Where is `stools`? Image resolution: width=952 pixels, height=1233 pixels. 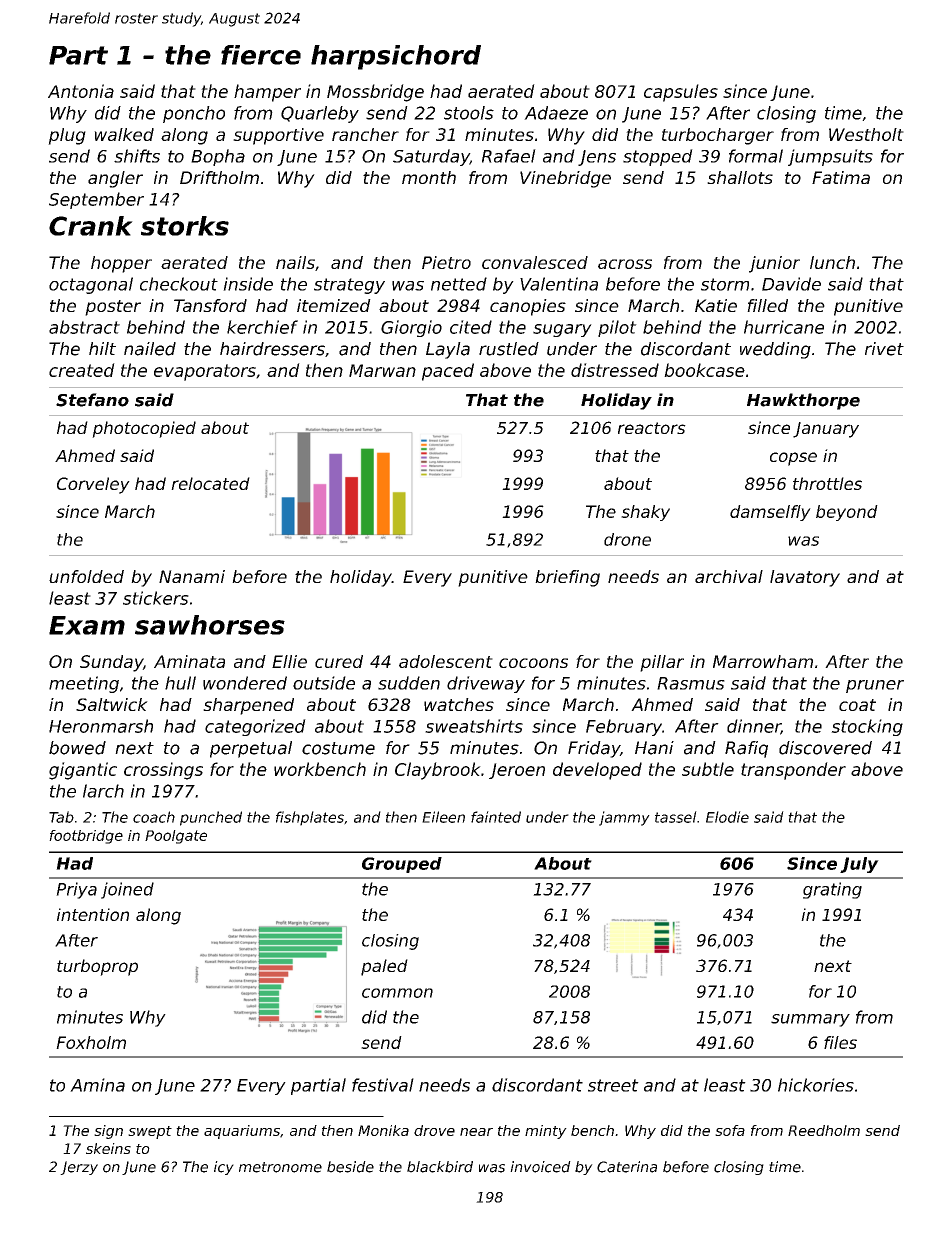 stools is located at coordinates (469, 113).
